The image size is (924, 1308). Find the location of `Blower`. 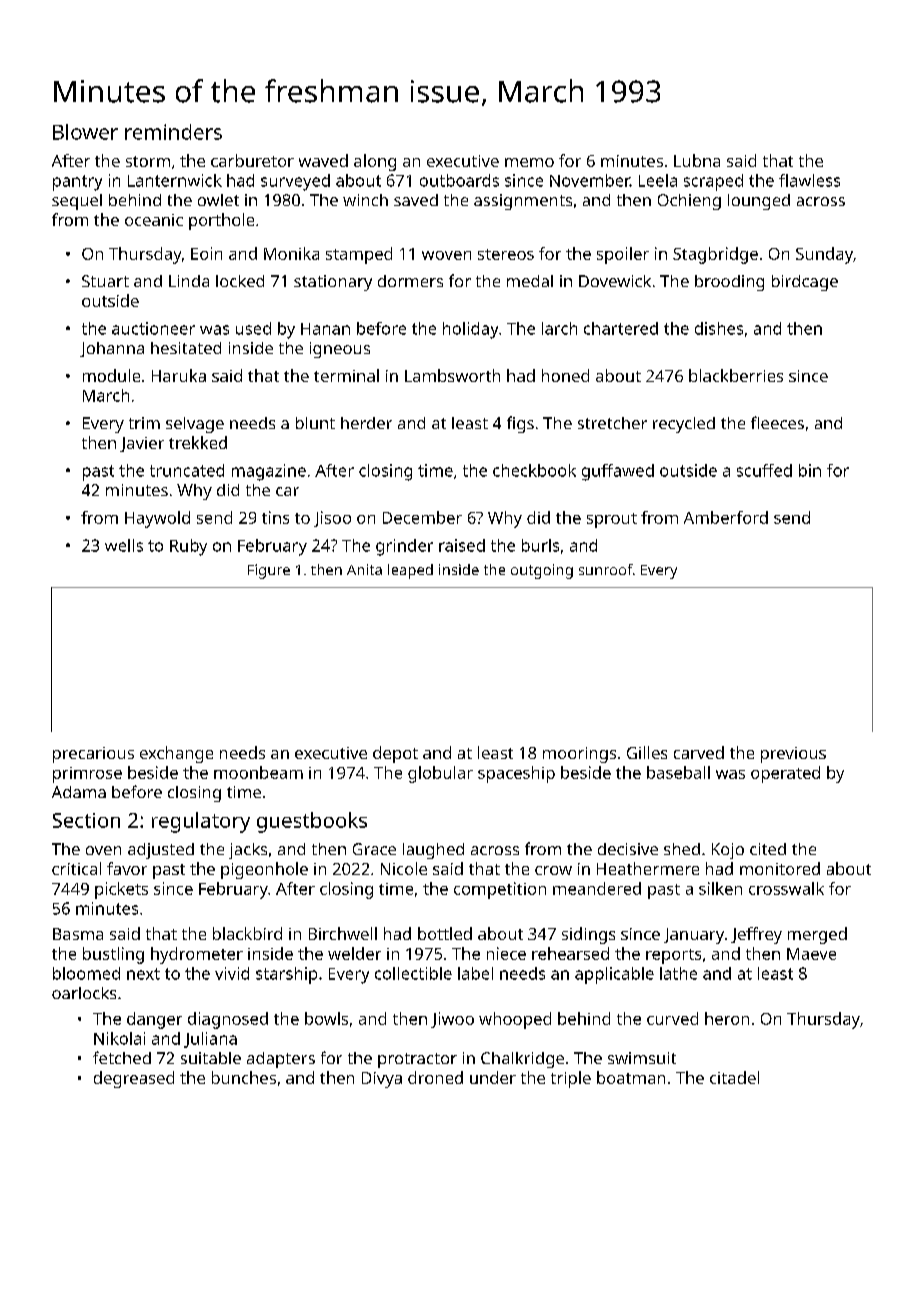

Blower is located at coordinates (85, 132).
